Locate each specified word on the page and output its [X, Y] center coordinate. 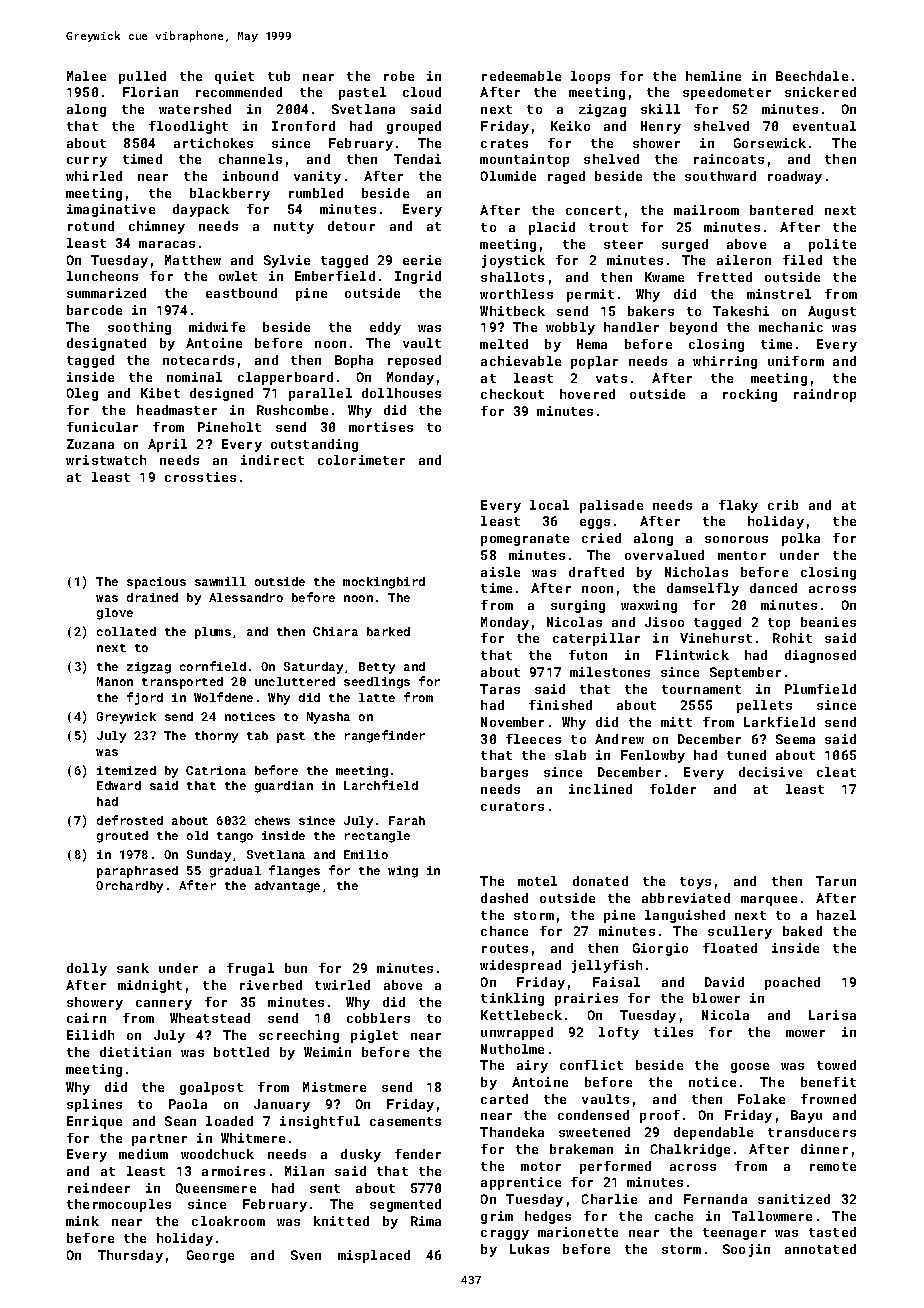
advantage [287, 887]
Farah [407, 820]
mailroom [706, 210]
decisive [770, 772]
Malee [86, 76]
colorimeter [361, 460]
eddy [385, 328]
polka [801, 539]
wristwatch [106, 460]
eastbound [241, 293]
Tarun [836, 881]
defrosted [130, 820]
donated [600, 881]
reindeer [99, 1188]
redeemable [521, 76]
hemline [713, 76]
